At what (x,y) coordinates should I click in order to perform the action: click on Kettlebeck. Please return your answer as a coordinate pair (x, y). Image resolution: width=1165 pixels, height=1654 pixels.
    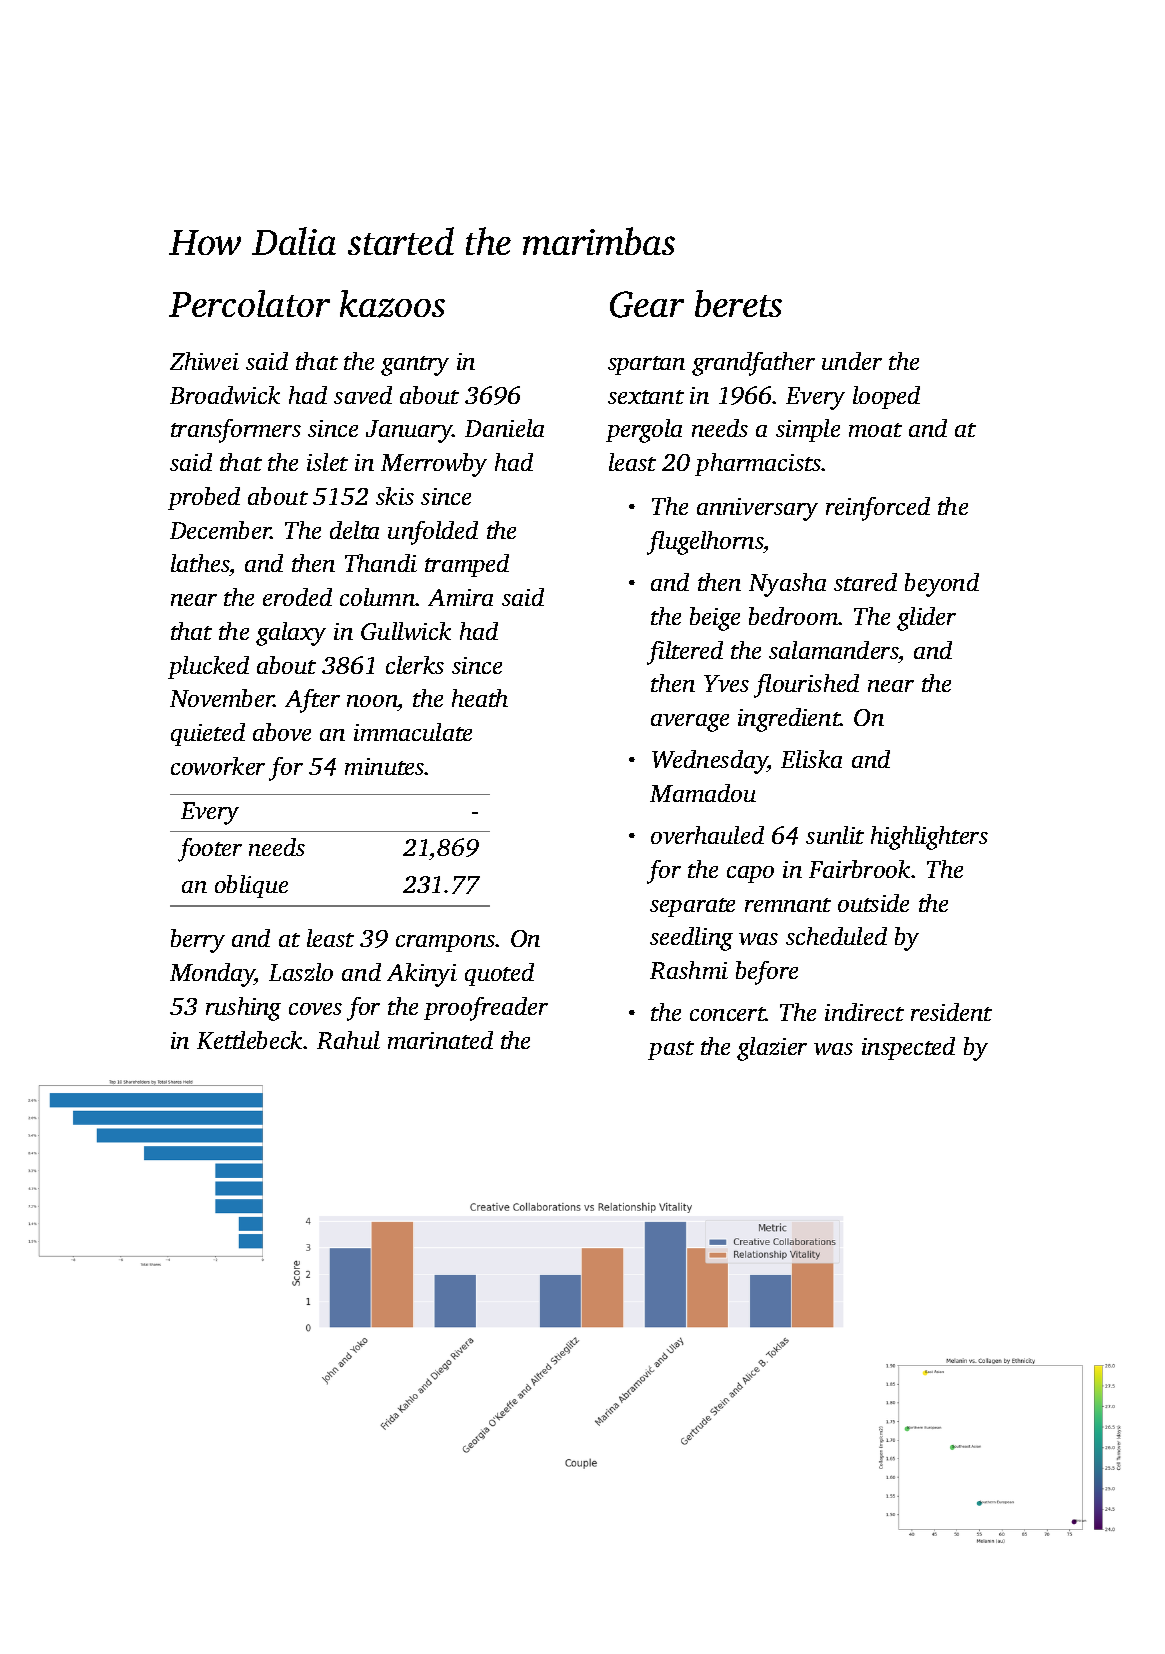
    Looking at the image, I should click on (250, 1040).
